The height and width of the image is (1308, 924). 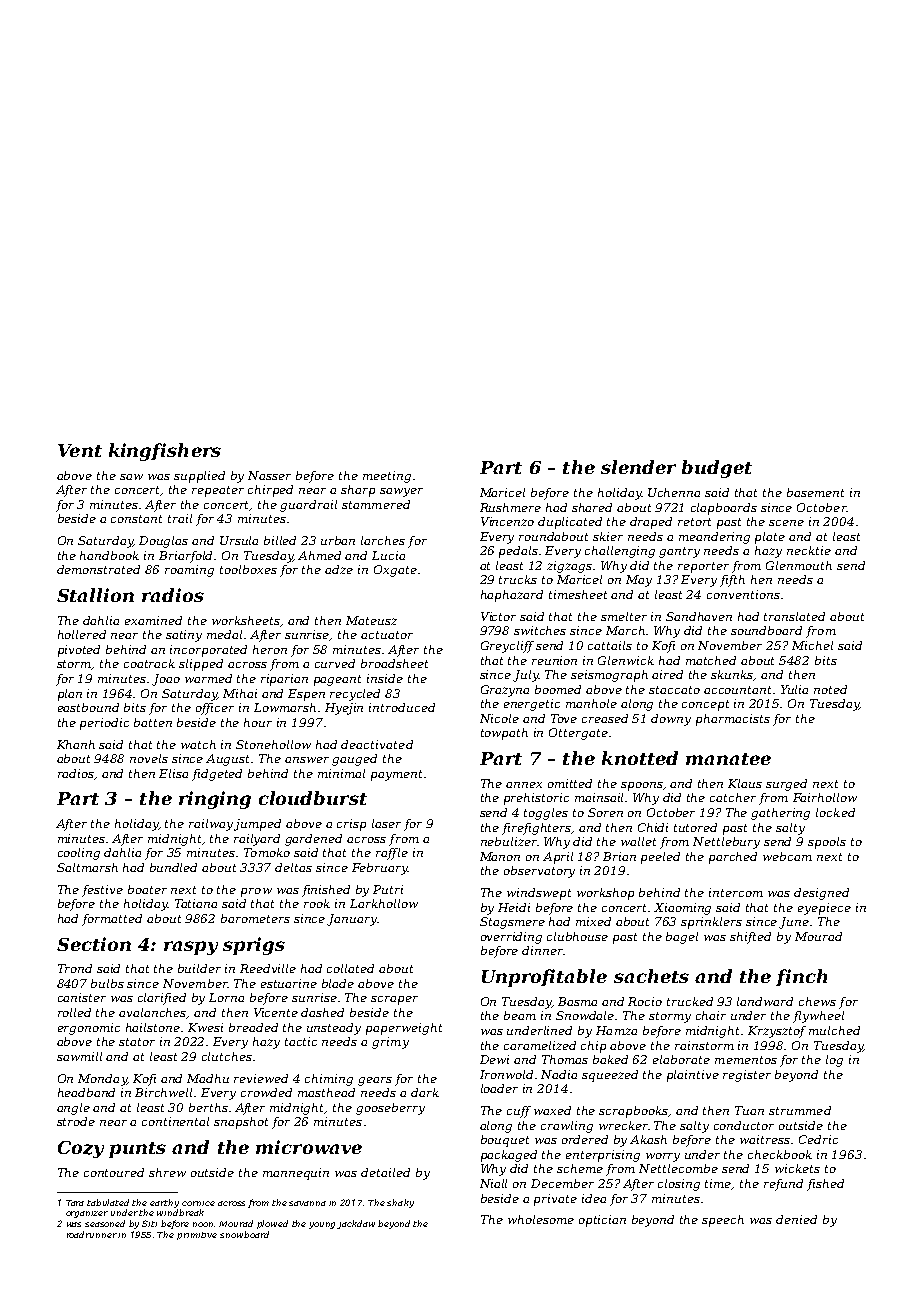 What do you see at coordinates (794, 616) in the image?
I see `translated` at bounding box center [794, 616].
